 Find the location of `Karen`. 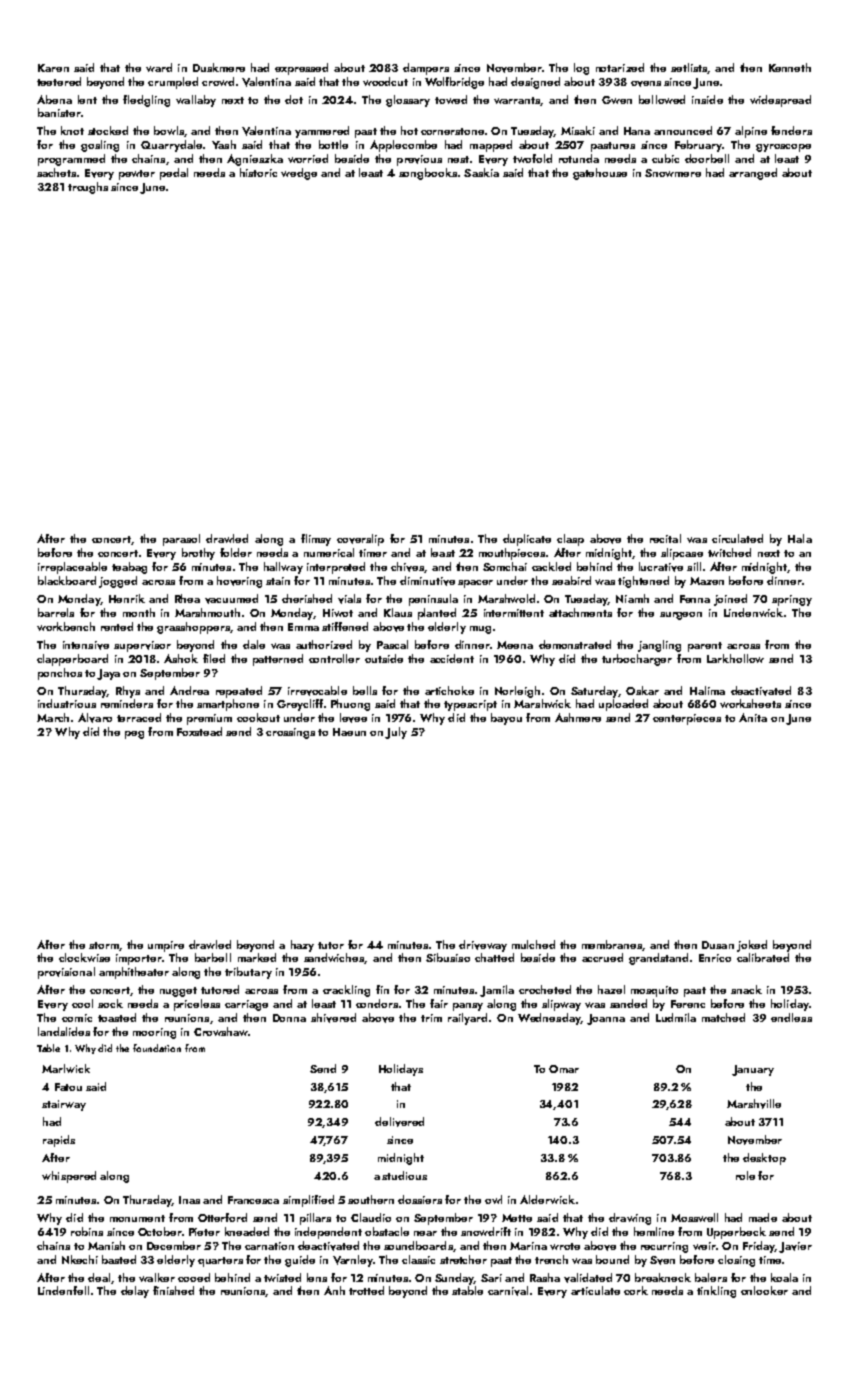

Karen is located at coordinates (53, 68).
